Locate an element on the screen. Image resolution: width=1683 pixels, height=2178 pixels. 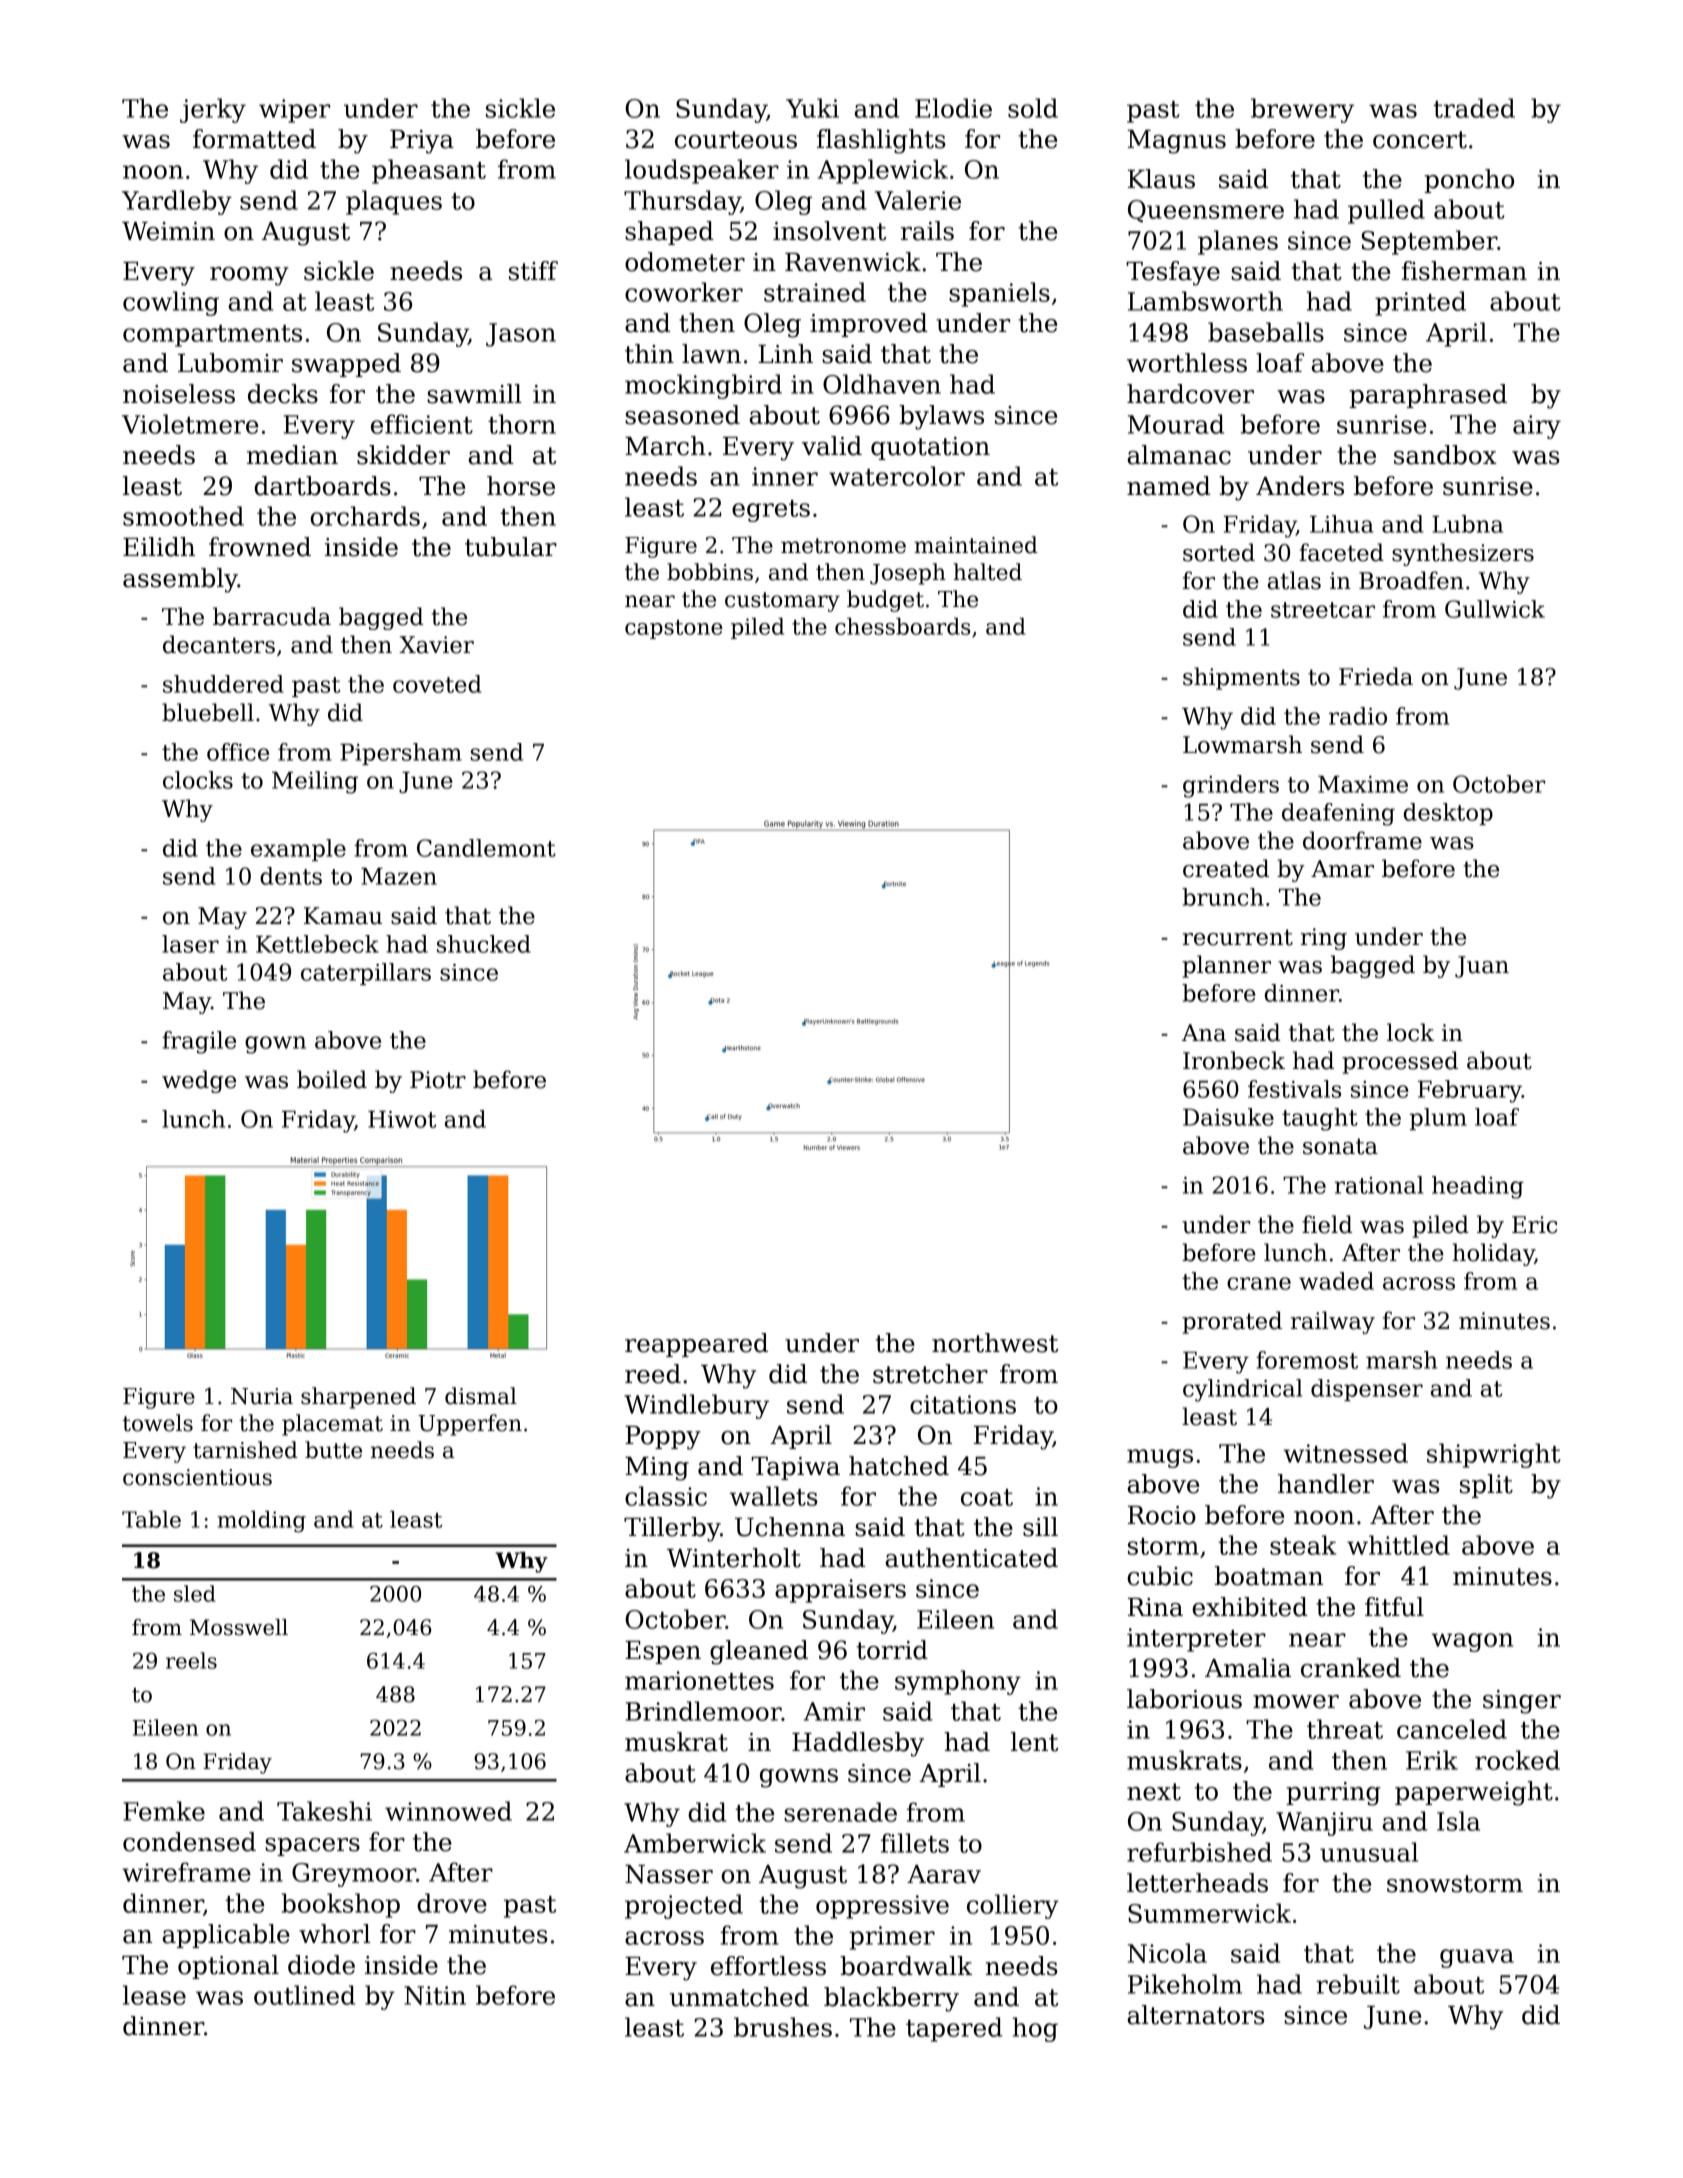
shipwright is located at coordinates (1494, 1455).
